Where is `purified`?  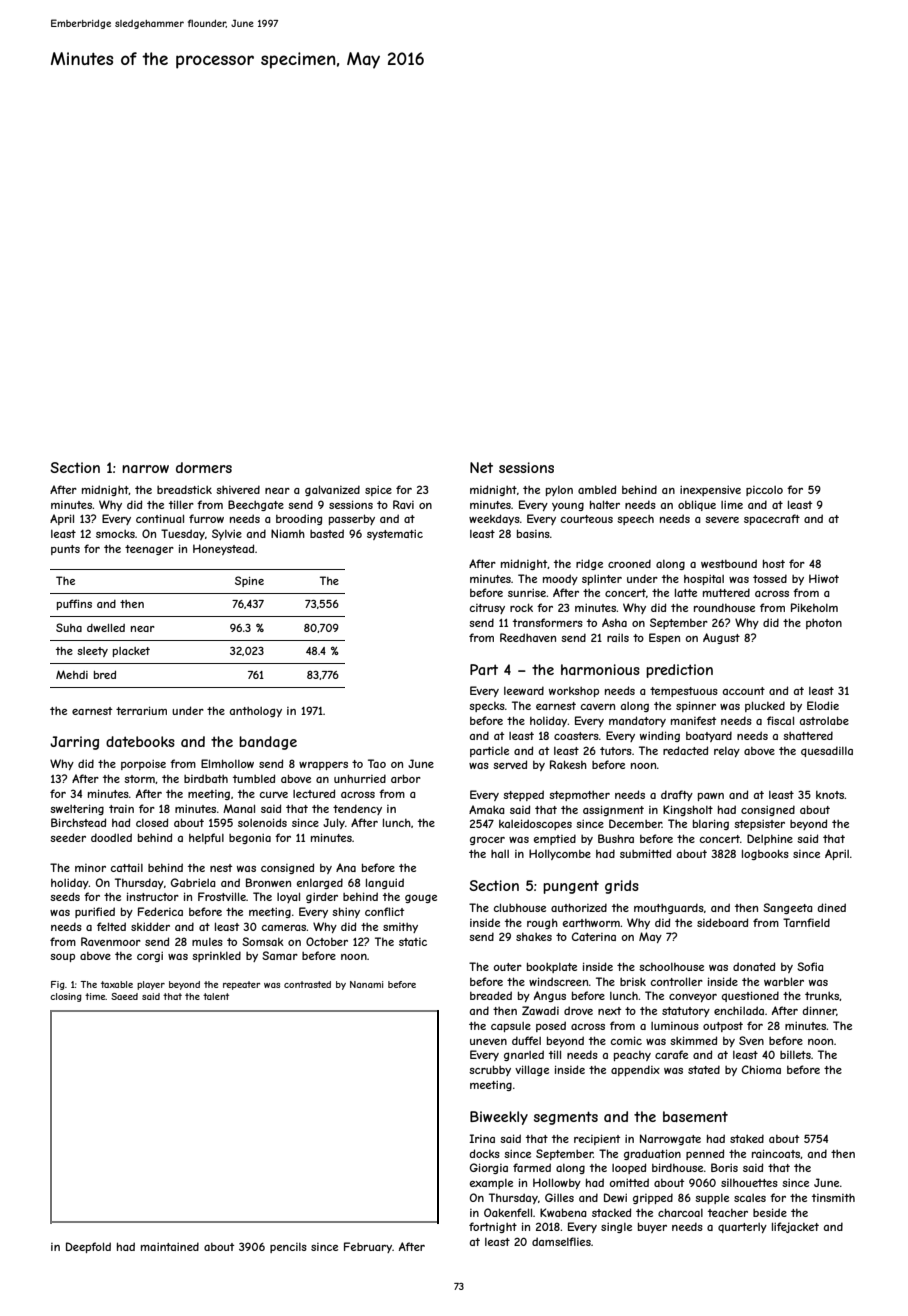
purified is located at coordinates (95, 912).
